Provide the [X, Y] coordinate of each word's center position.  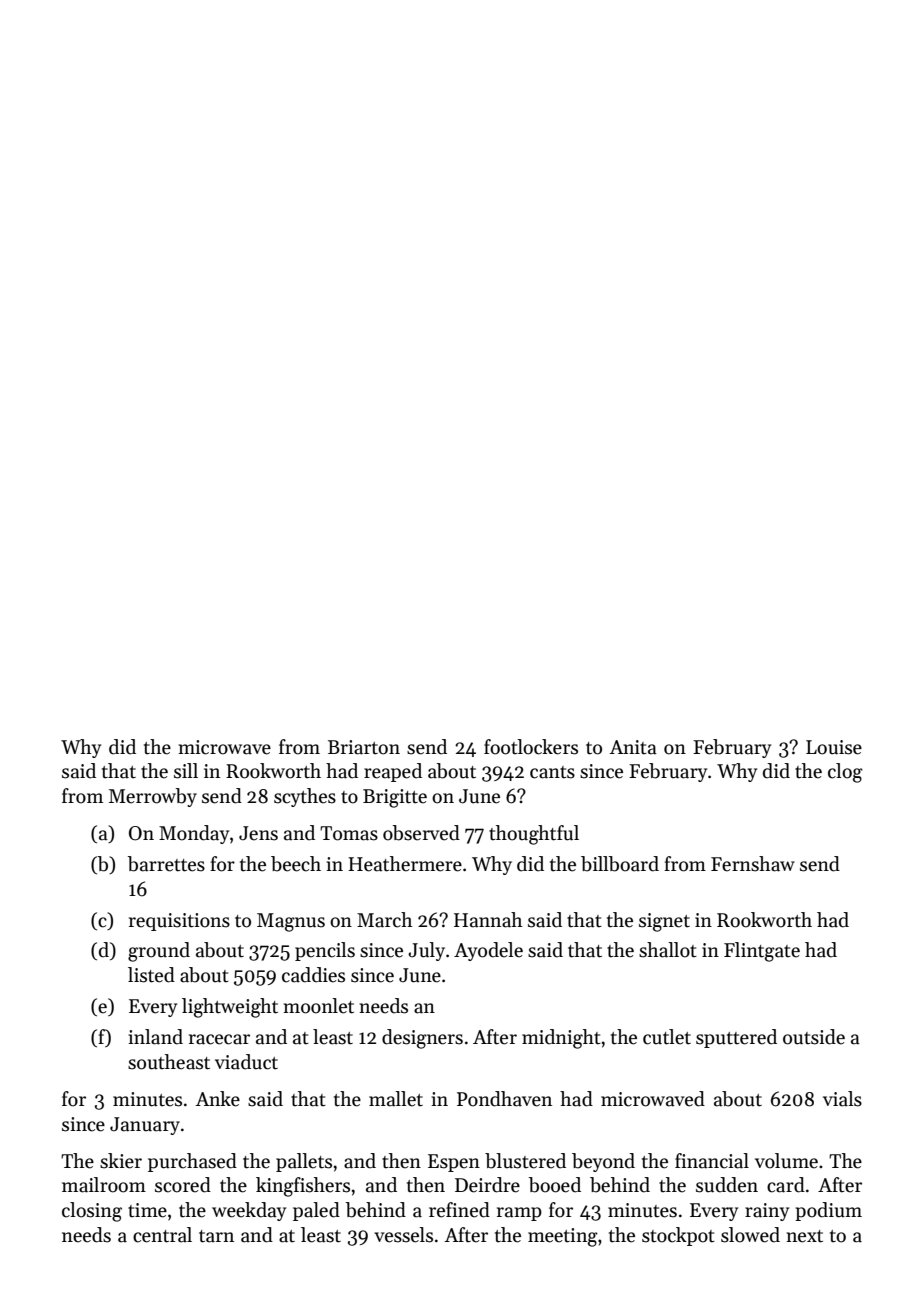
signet [664, 922]
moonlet [319, 1006]
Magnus [291, 922]
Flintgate [762, 952]
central [162, 1235]
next [804, 1236]
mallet [396, 1099]
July [426, 951]
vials [842, 1099]
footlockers [531, 747]
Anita [633, 747]
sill [186, 771]
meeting [563, 1237]
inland [156, 1037]
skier [121, 1161]
